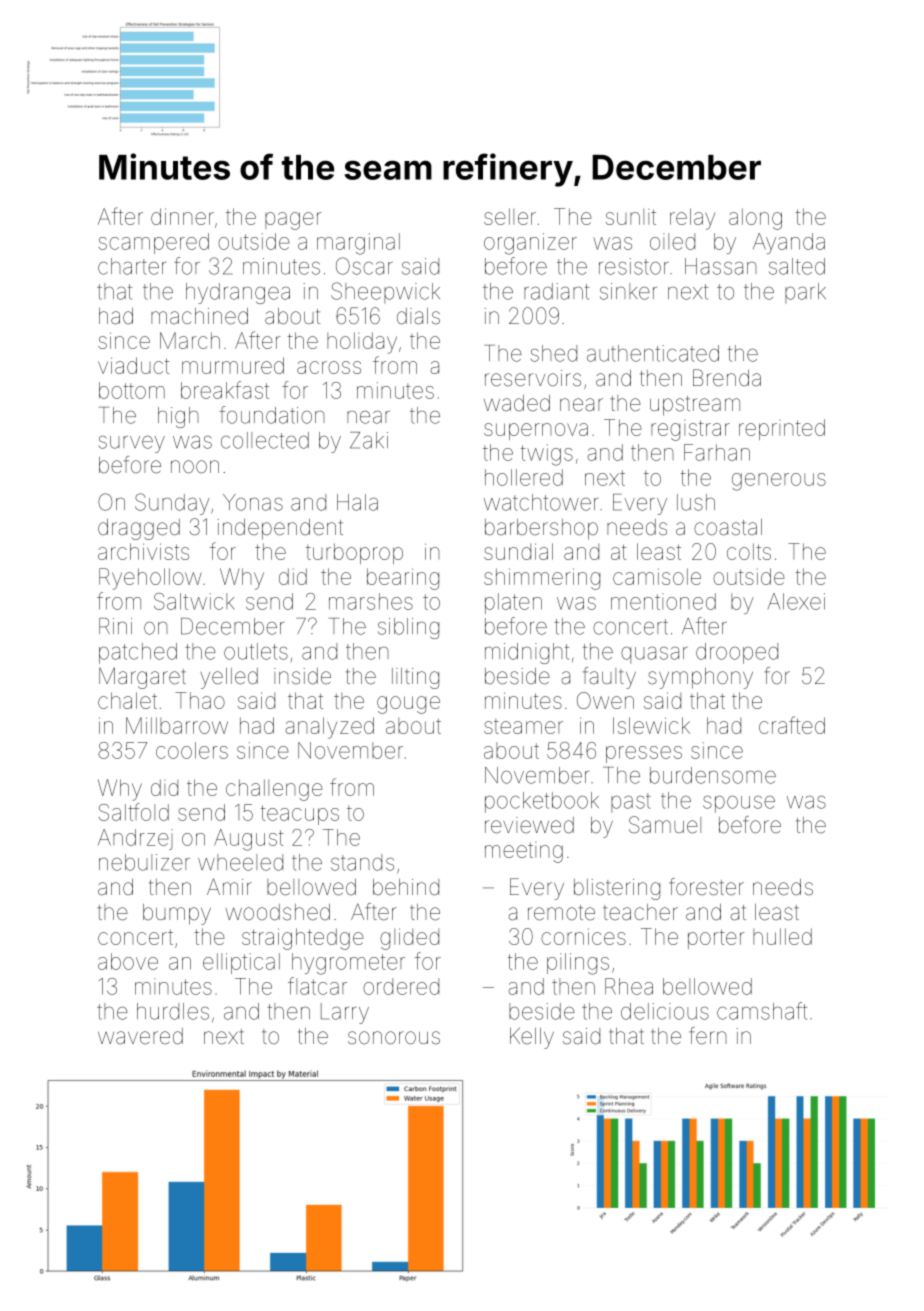  I want to click on sonorous, so click(394, 1038).
